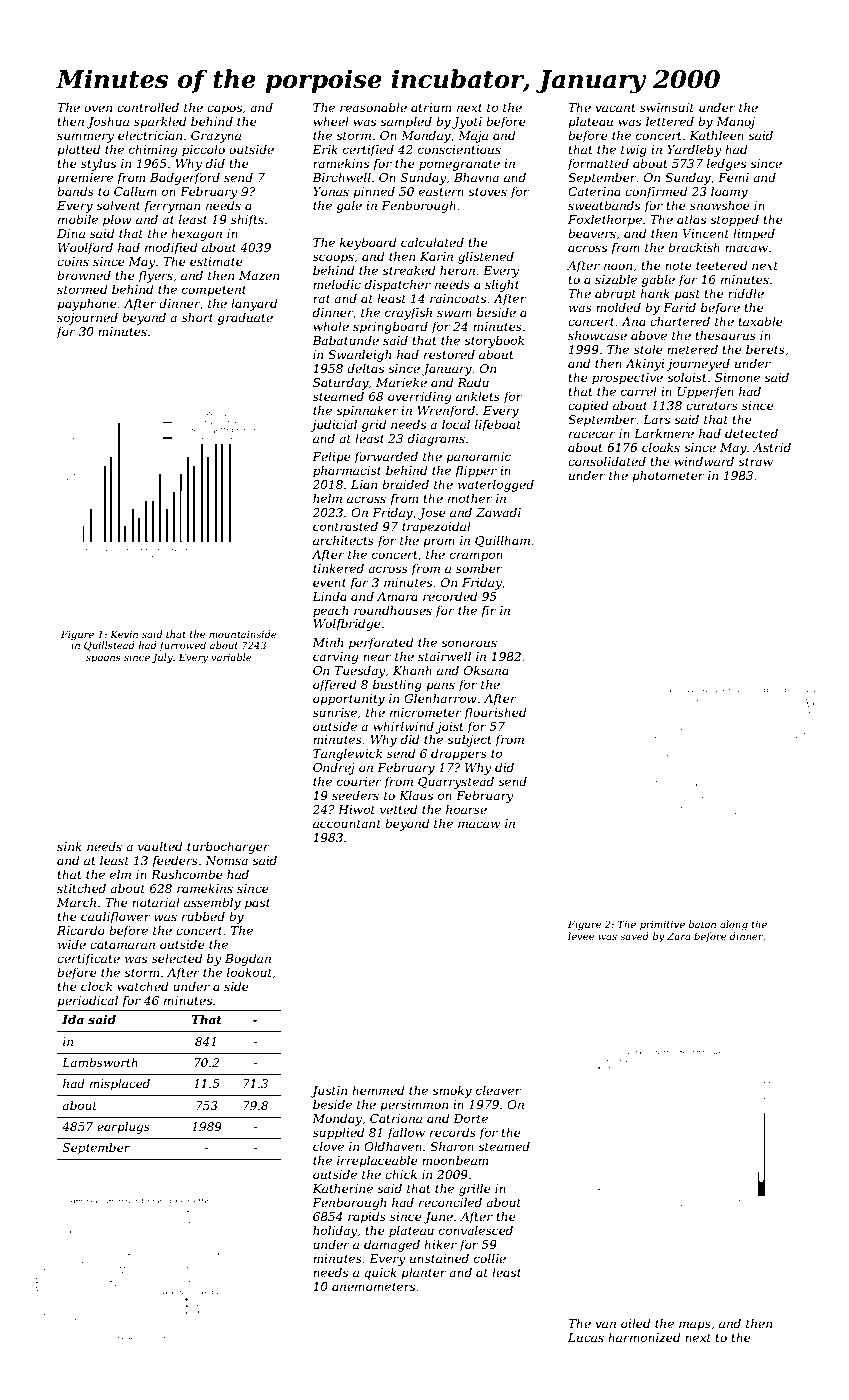 This screenshot has height=1400, width=849. What do you see at coordinates (431, 107) in the screenshot?
I see `atrium` at bounding box center [431, 107].
